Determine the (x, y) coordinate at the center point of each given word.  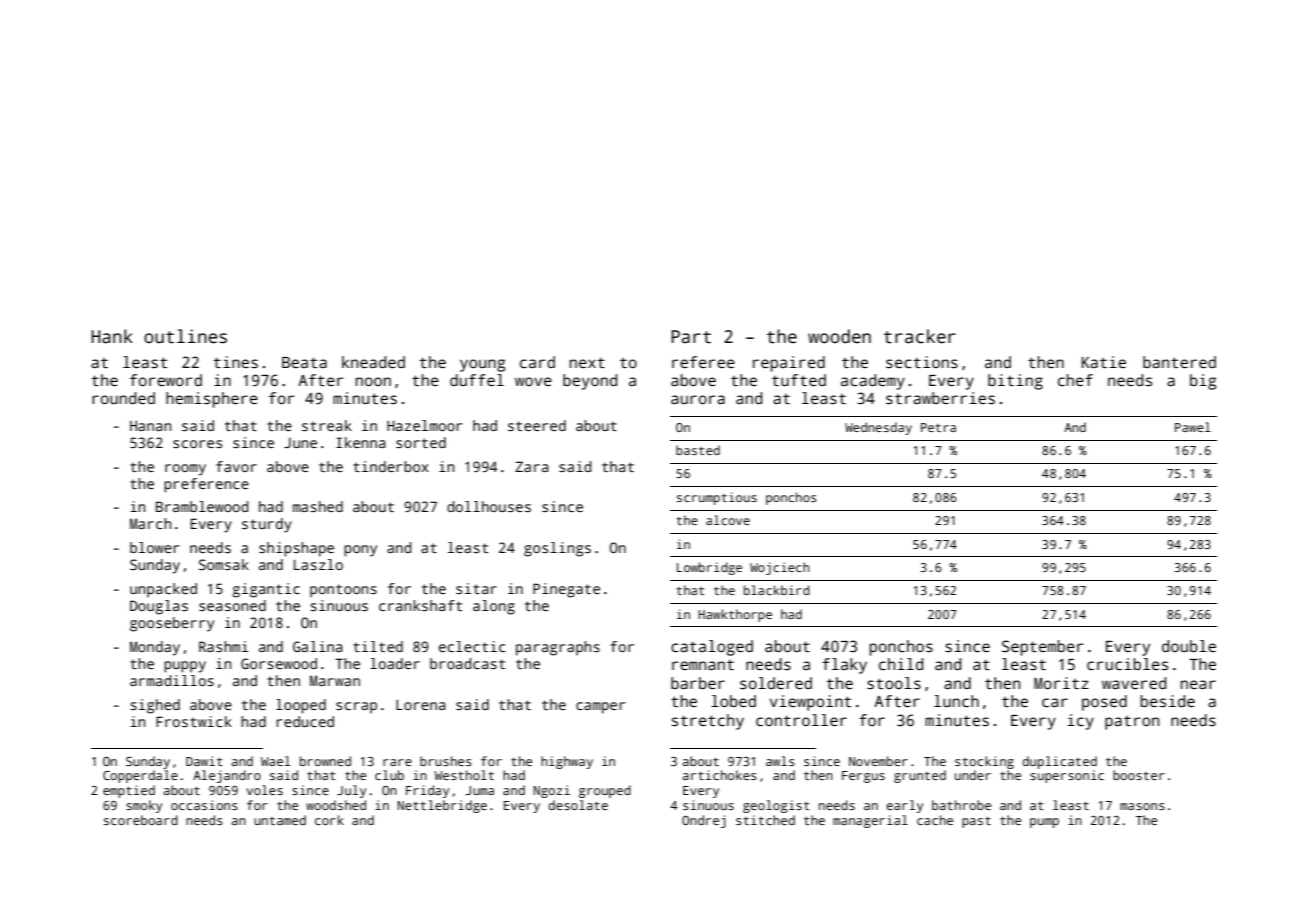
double (1189, 646)
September (1043, 648)
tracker (920, 336)
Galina (318, 646)
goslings (557, 549)
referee (703, 362)
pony (360, 551)
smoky (144, 806)
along (494, 607)
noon (373, 381)
